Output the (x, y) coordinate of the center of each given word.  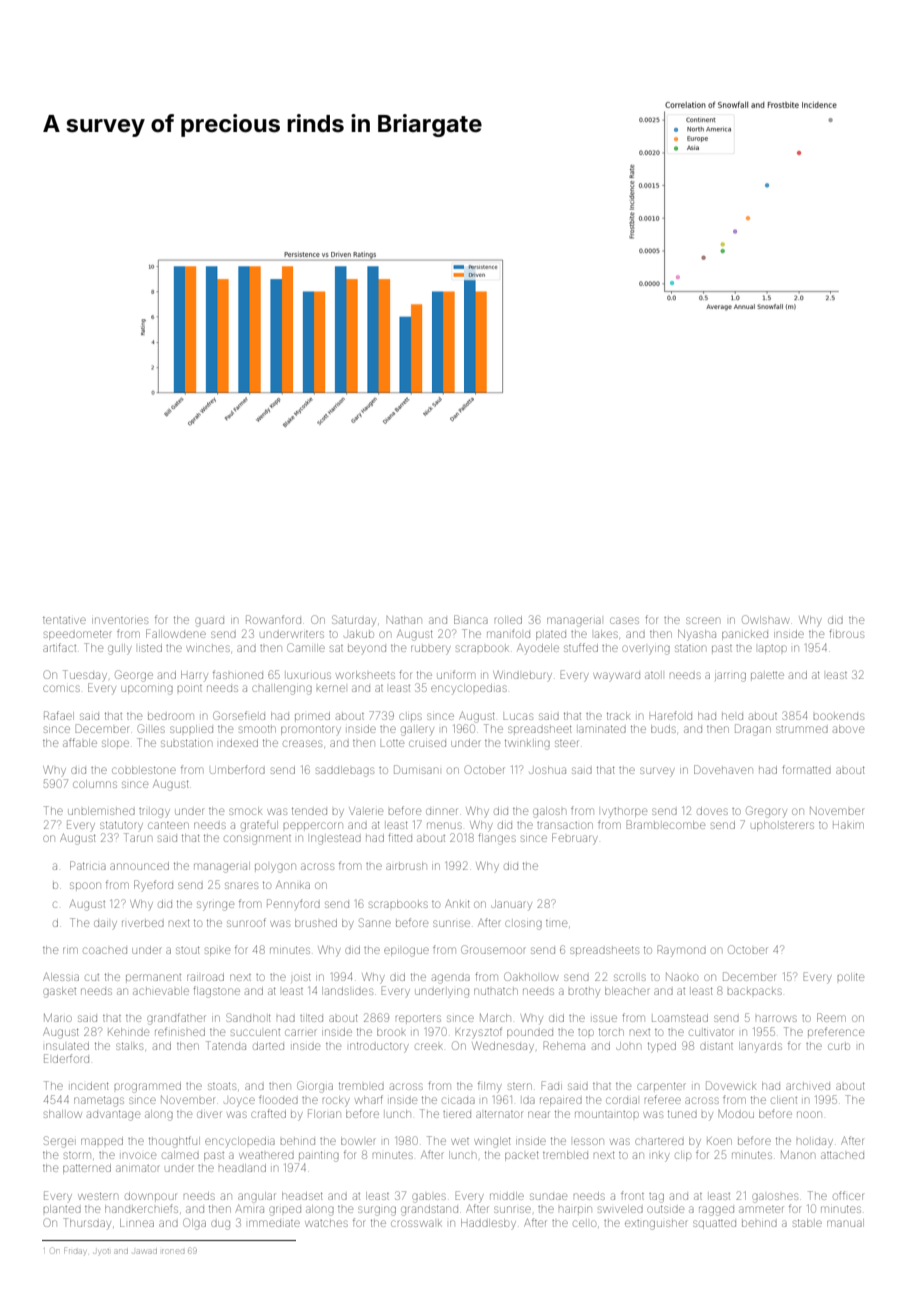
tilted (311, 1018)
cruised (427, 743)
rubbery (431, 650)
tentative (64, 620)
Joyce (239, 1102)
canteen (168, 825)
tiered (457, 1114)
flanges (497, 839)
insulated (67, 1046)
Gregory (766, 812)
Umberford (237, 769)
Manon (797, 1155)
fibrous (846, 633)
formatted (806, 769)
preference (836, 1031)
